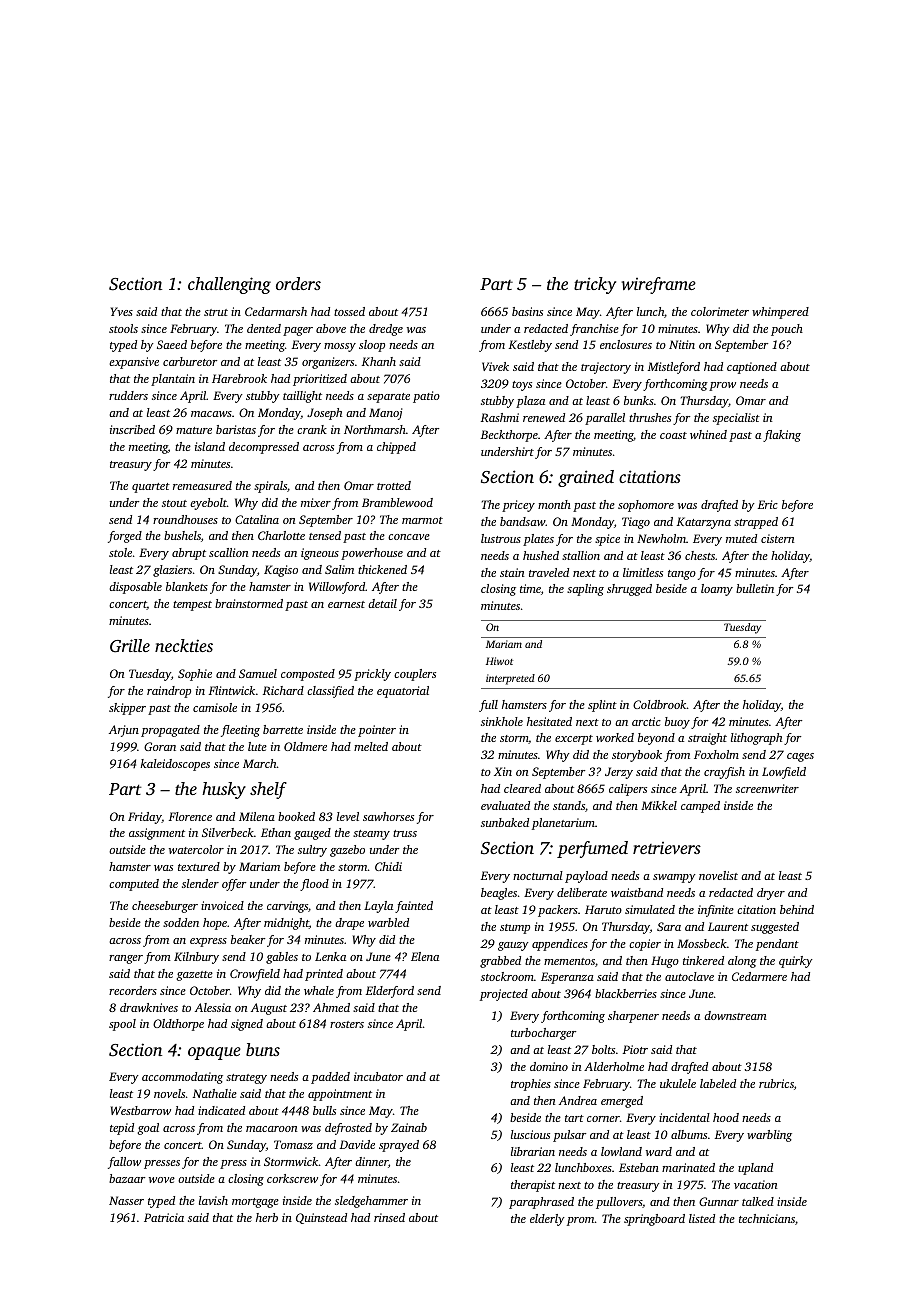  Describe the element at coordinates (229, 285) in the document. I see `challenging` at that location.
